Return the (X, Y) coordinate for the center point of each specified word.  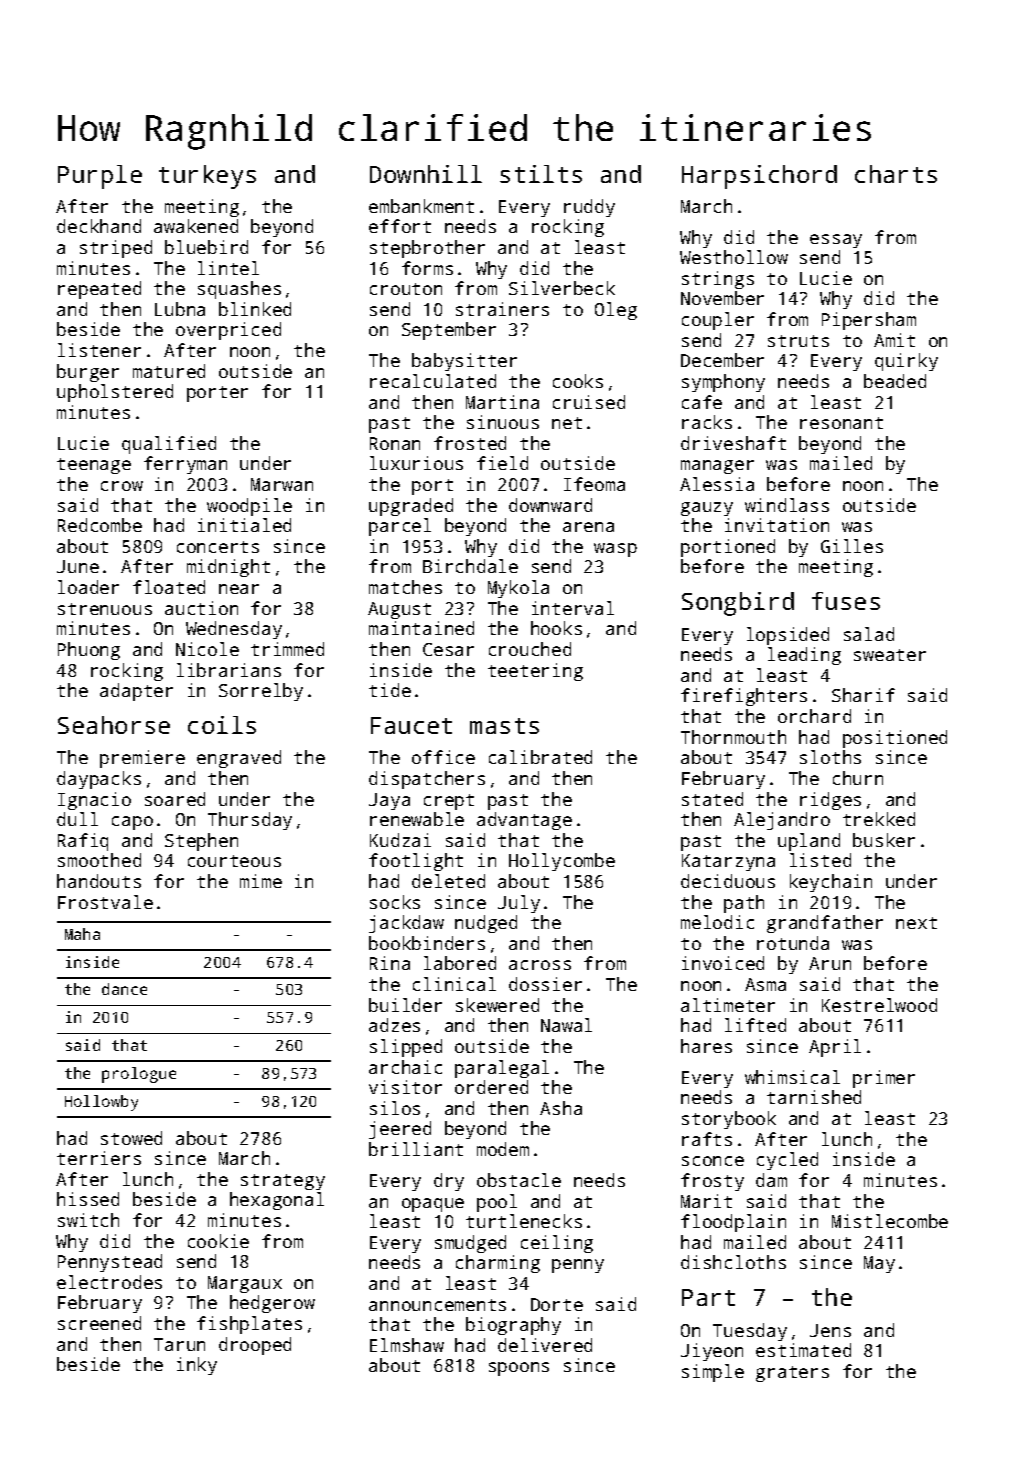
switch (88, 1220)
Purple (100, 177)
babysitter (464, 362)
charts (896, 174)
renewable (417, 819)
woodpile (249, 507)
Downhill (426, 174)
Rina (390, 963)
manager (717, 467)
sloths (830, 757)
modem (503, 1149)
